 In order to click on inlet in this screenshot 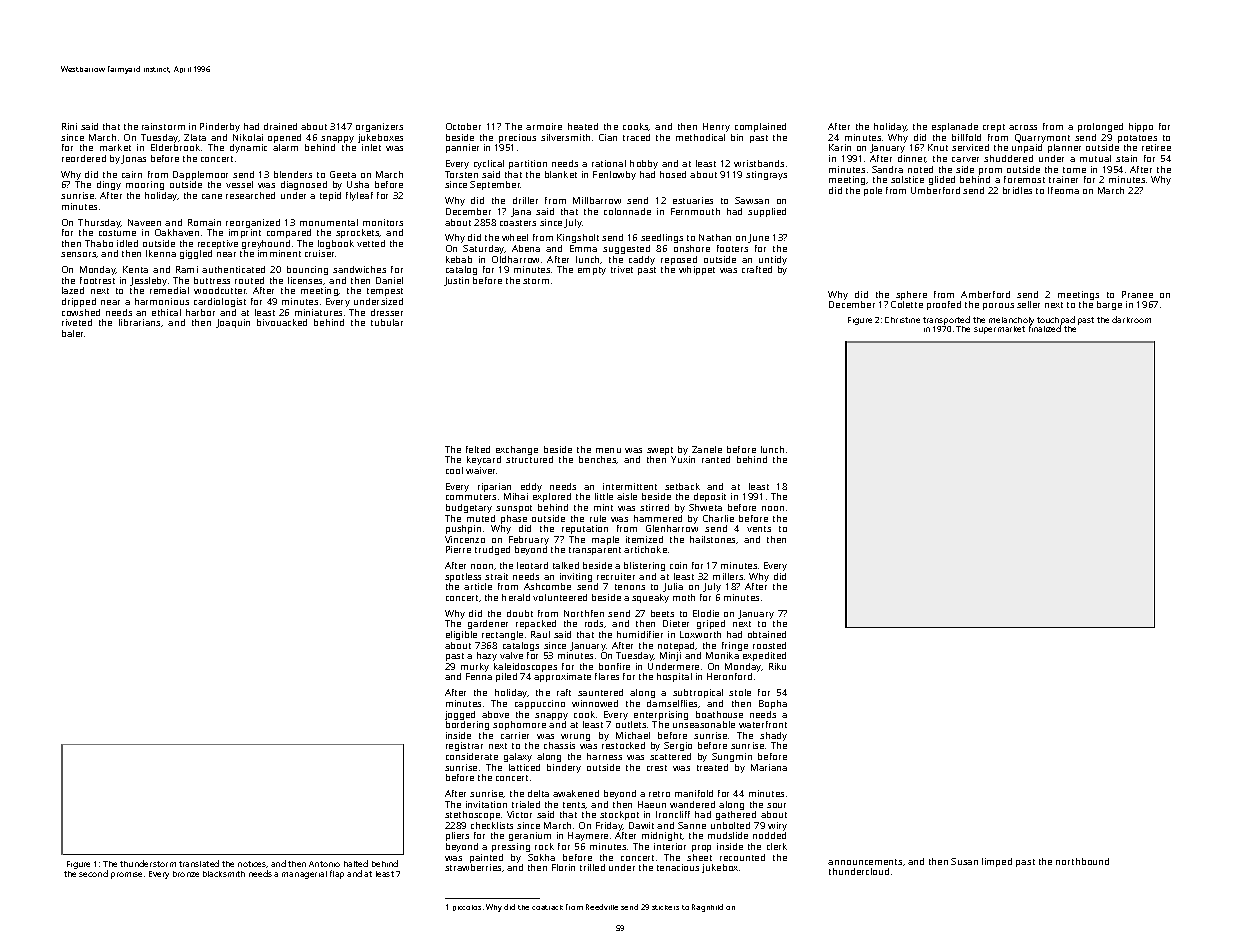, I will do `click(371, 147)`.
